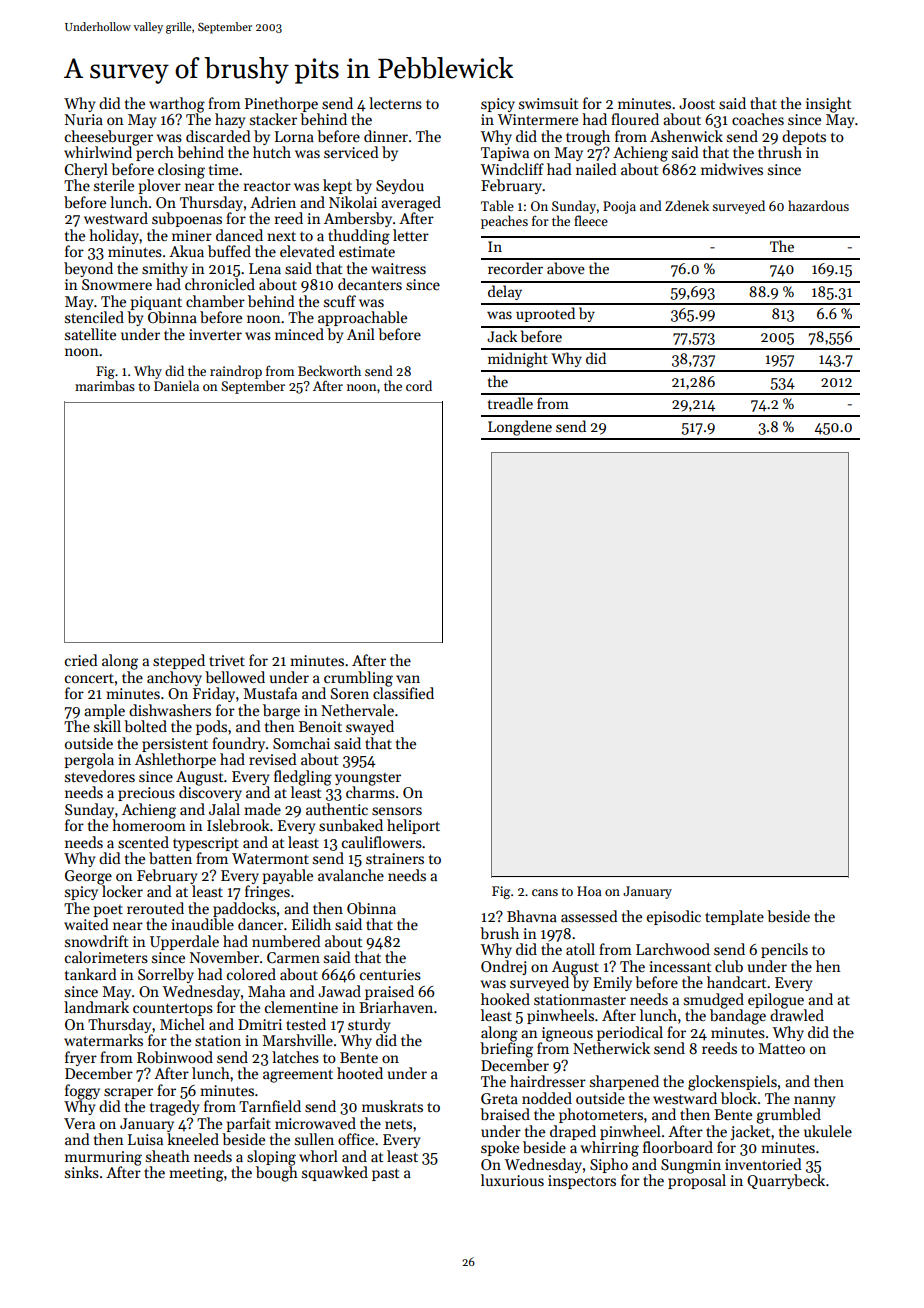 Image resolution: width=924 pixels, height=1308 pixels. I want to click on Cheryl, so click(86, 170).
